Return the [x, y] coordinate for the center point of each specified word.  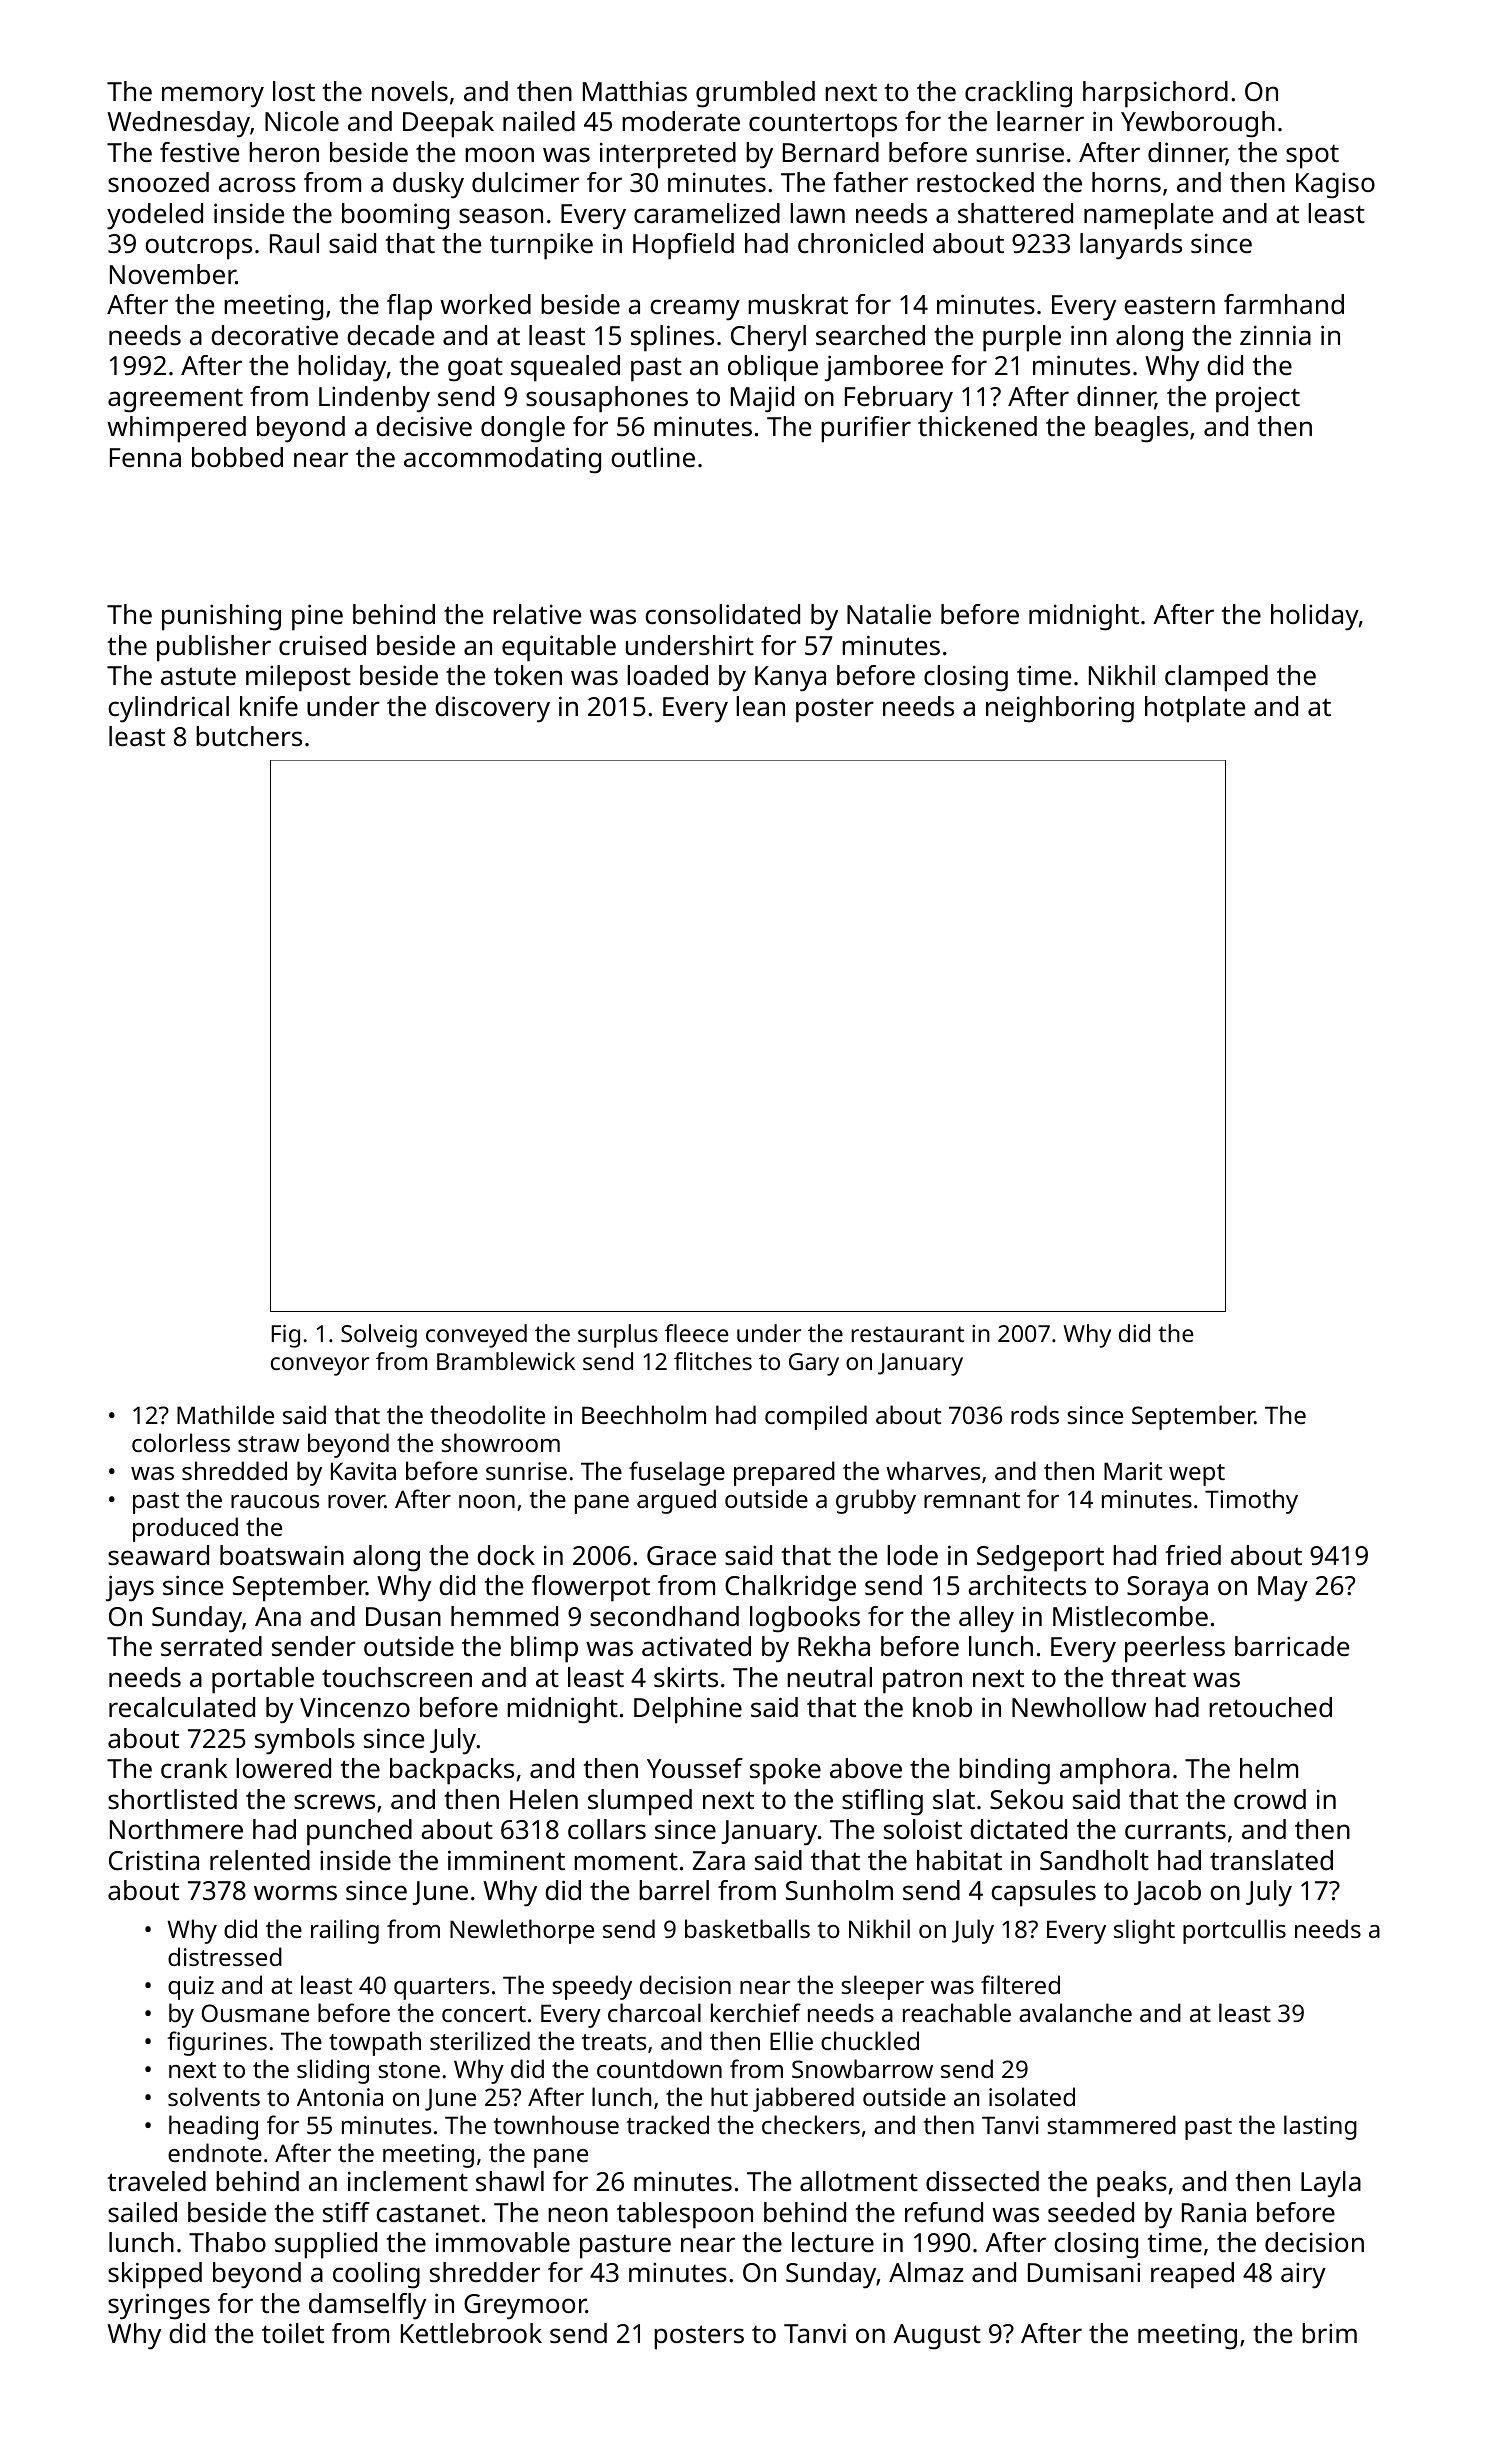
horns [1126, 182]
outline [653, 457]
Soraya [1167, 1589]
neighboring [1060, 709]
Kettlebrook [471, 2333]
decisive [424, 426]
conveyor [320, 1366]
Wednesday [178, 124]
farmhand [1284, 304]
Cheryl [768, 338]
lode [912, 1555]
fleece [697, 1333]
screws [334, 1802]
